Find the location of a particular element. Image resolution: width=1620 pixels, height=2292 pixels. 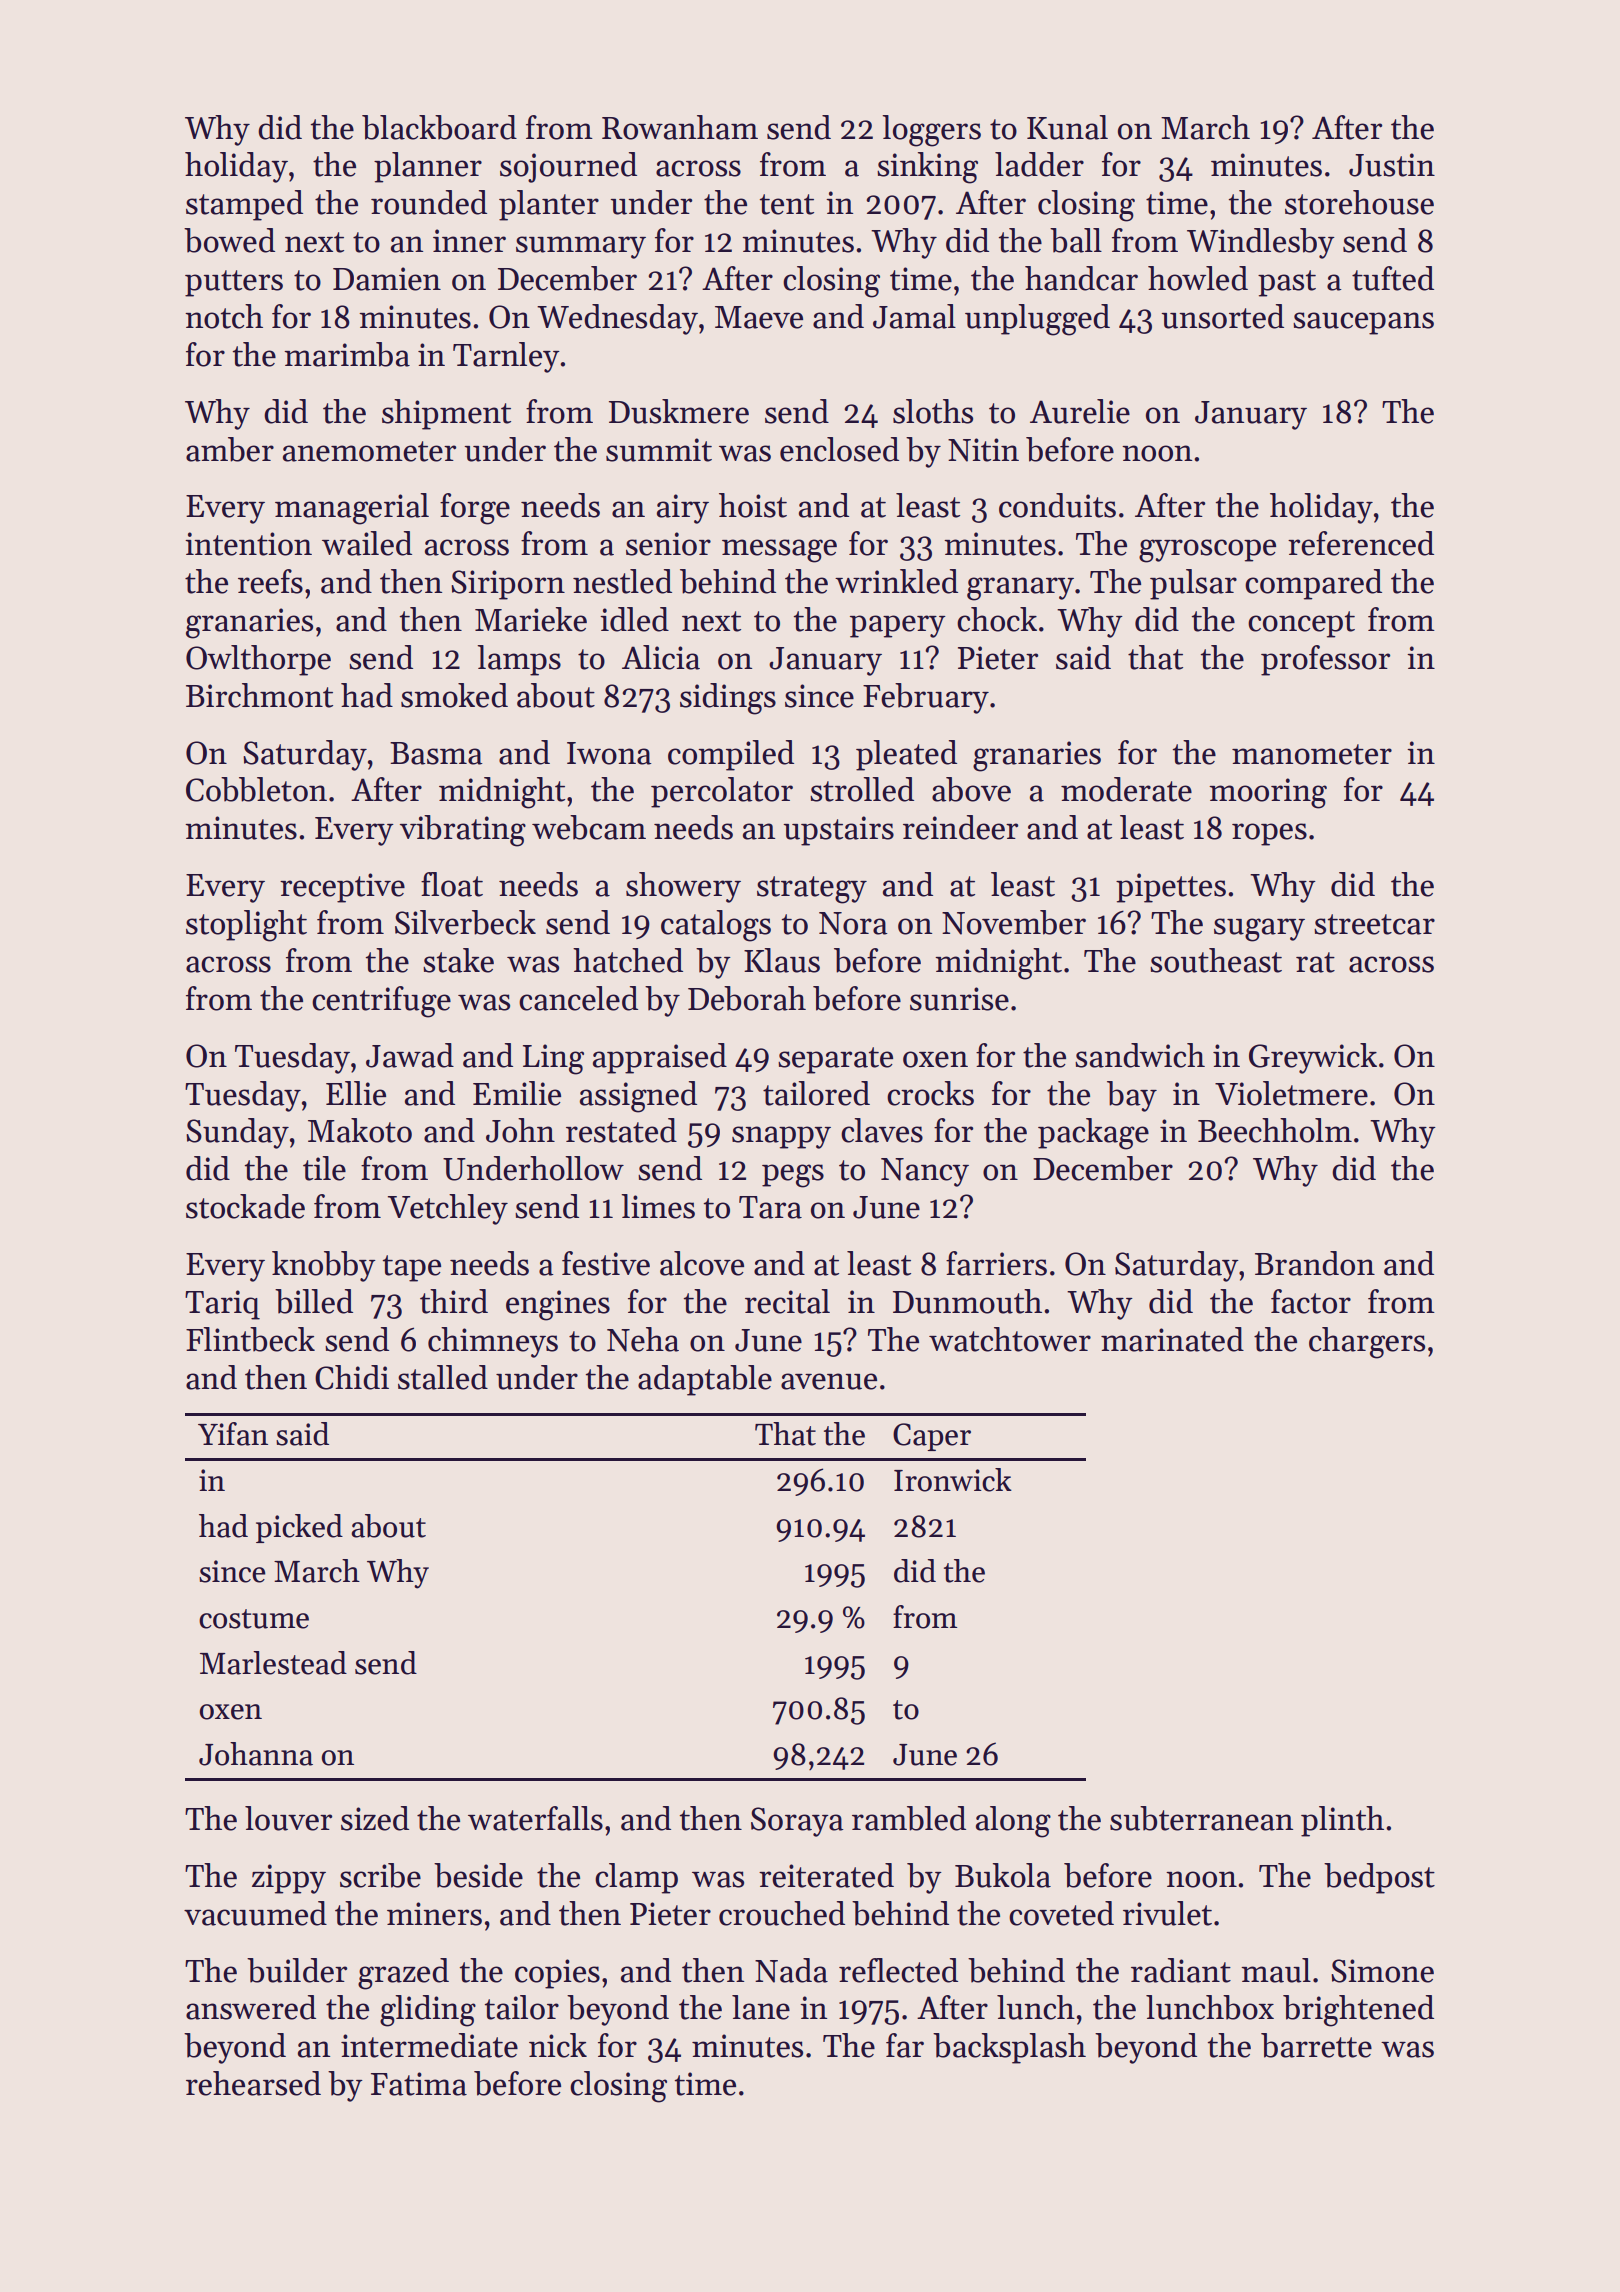

marimba is located at coordinates (347, 354).
